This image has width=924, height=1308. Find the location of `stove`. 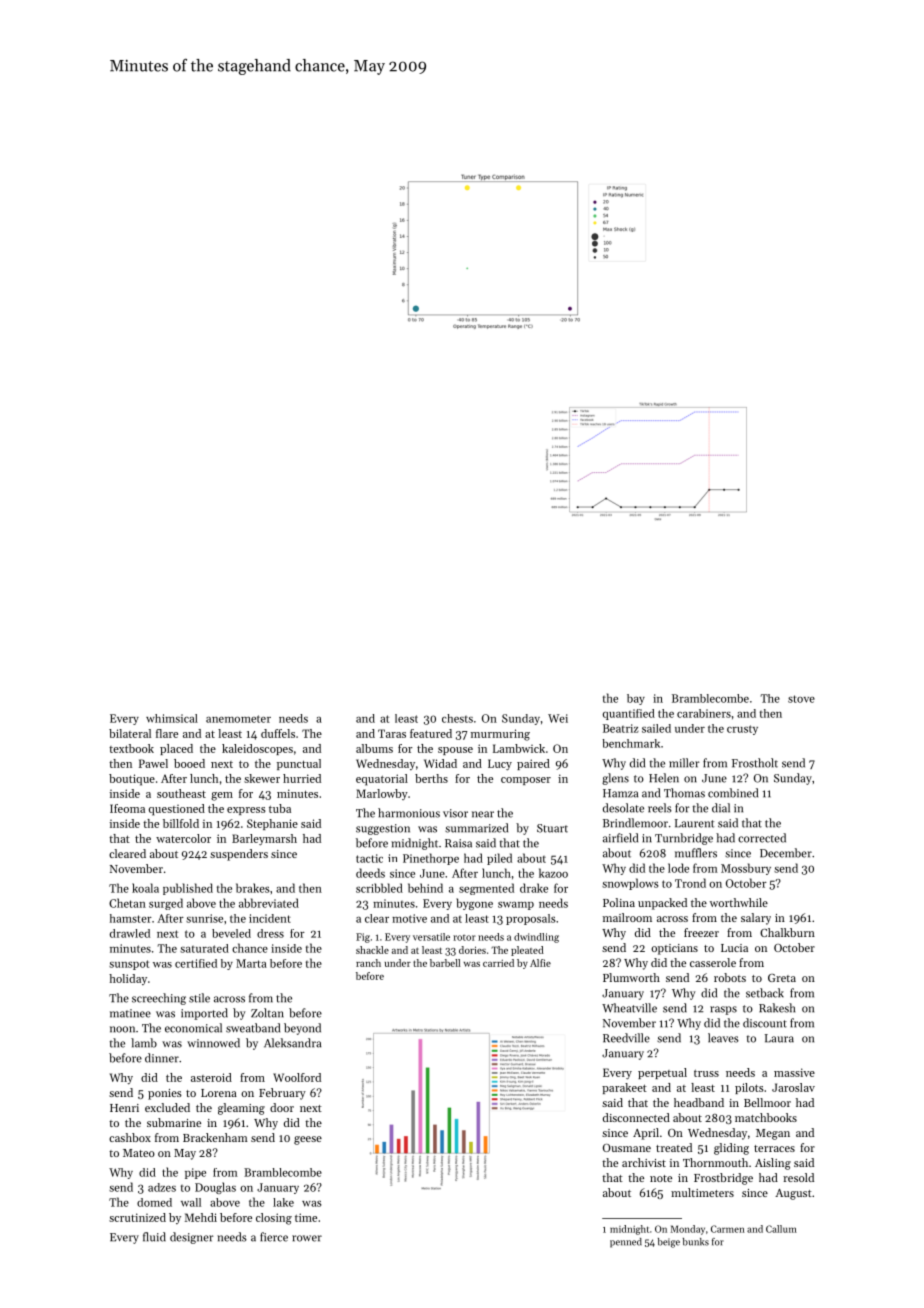

stove is located at coordinates (801, 699).
